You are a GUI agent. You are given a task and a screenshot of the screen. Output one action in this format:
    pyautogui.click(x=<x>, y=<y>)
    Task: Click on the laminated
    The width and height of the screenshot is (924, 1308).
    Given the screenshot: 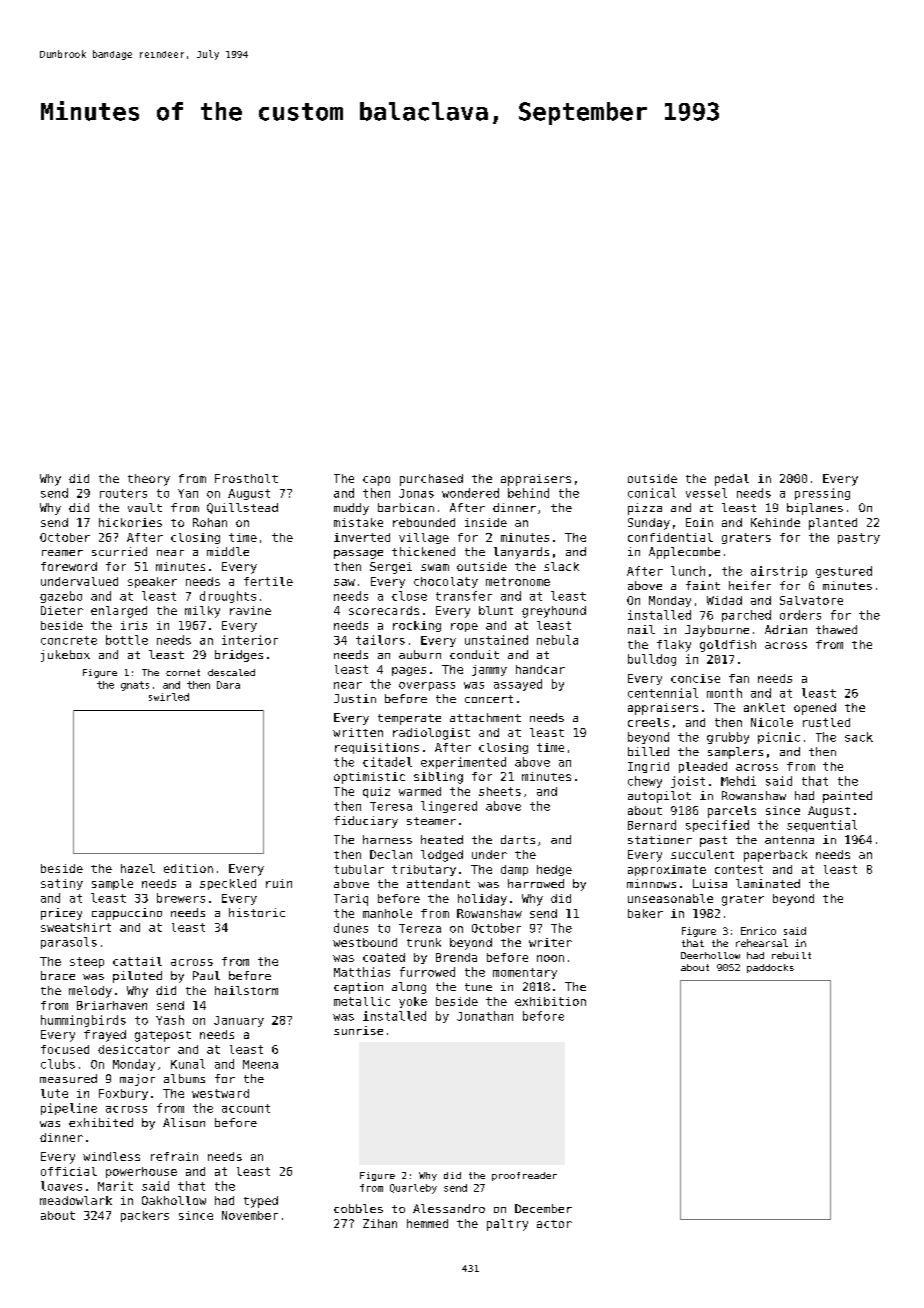 What is the action you would take?
    pyautogui.click(x=768, y=883)
